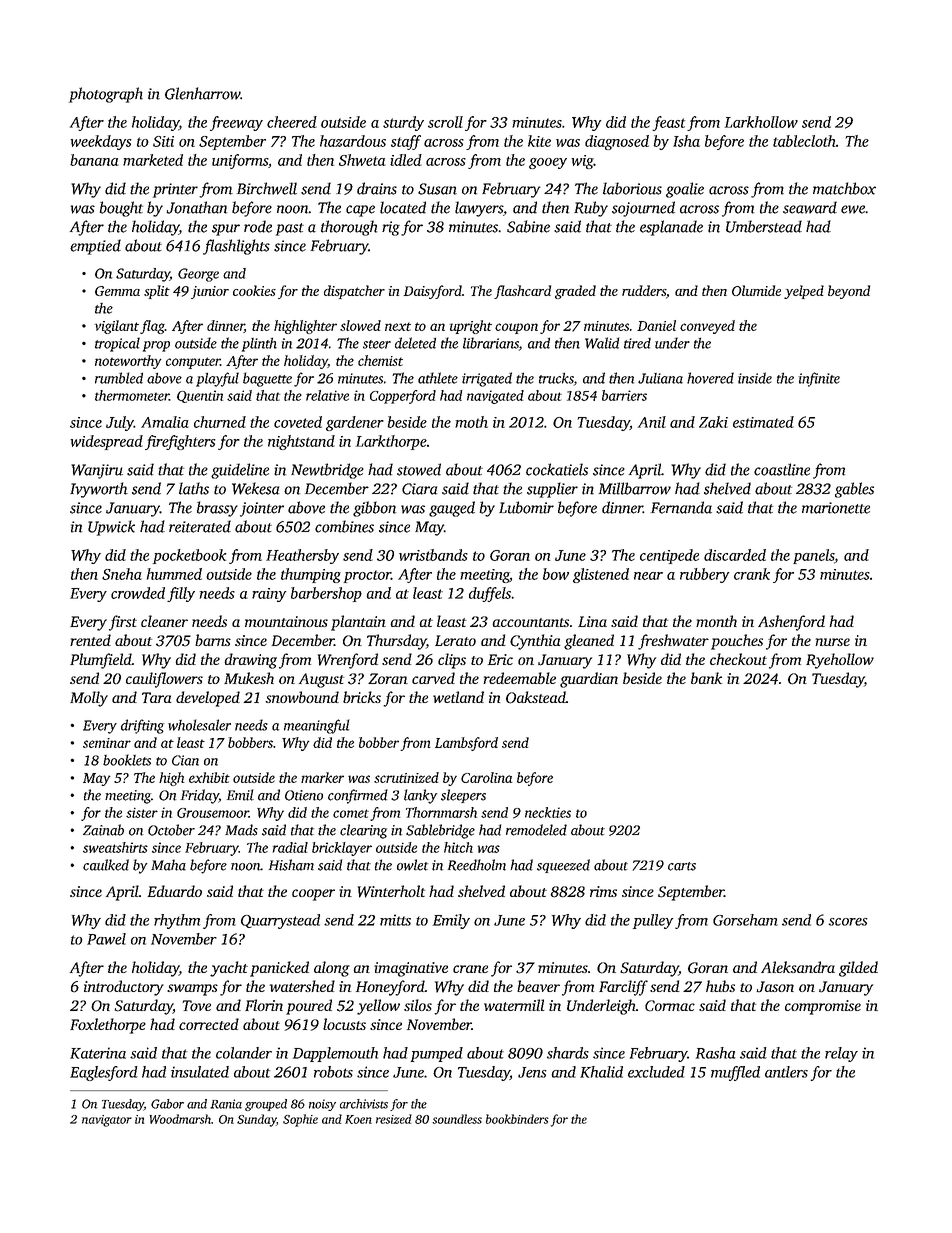  I want to click on wetland, so click(458, 697).
